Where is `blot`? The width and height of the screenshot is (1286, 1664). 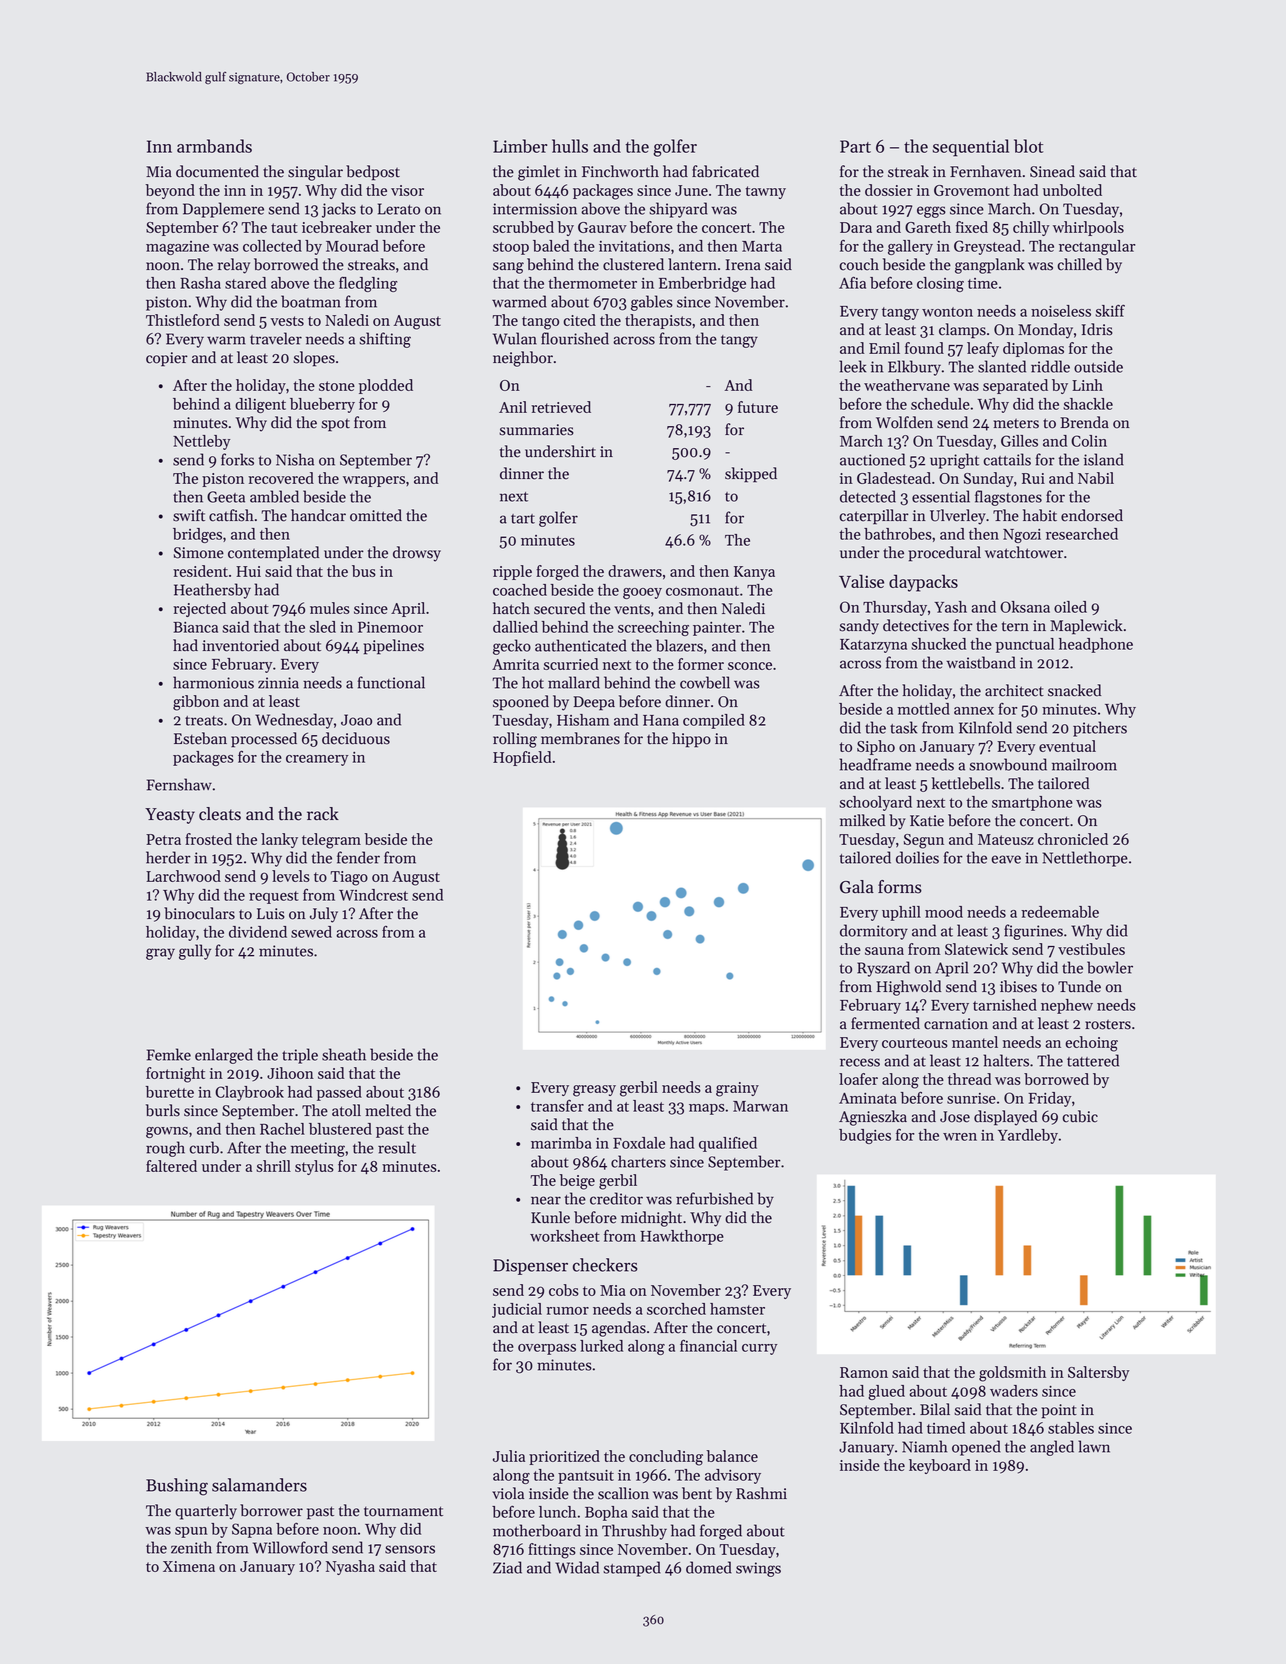 blot is located at coordinates (1028, 146).
